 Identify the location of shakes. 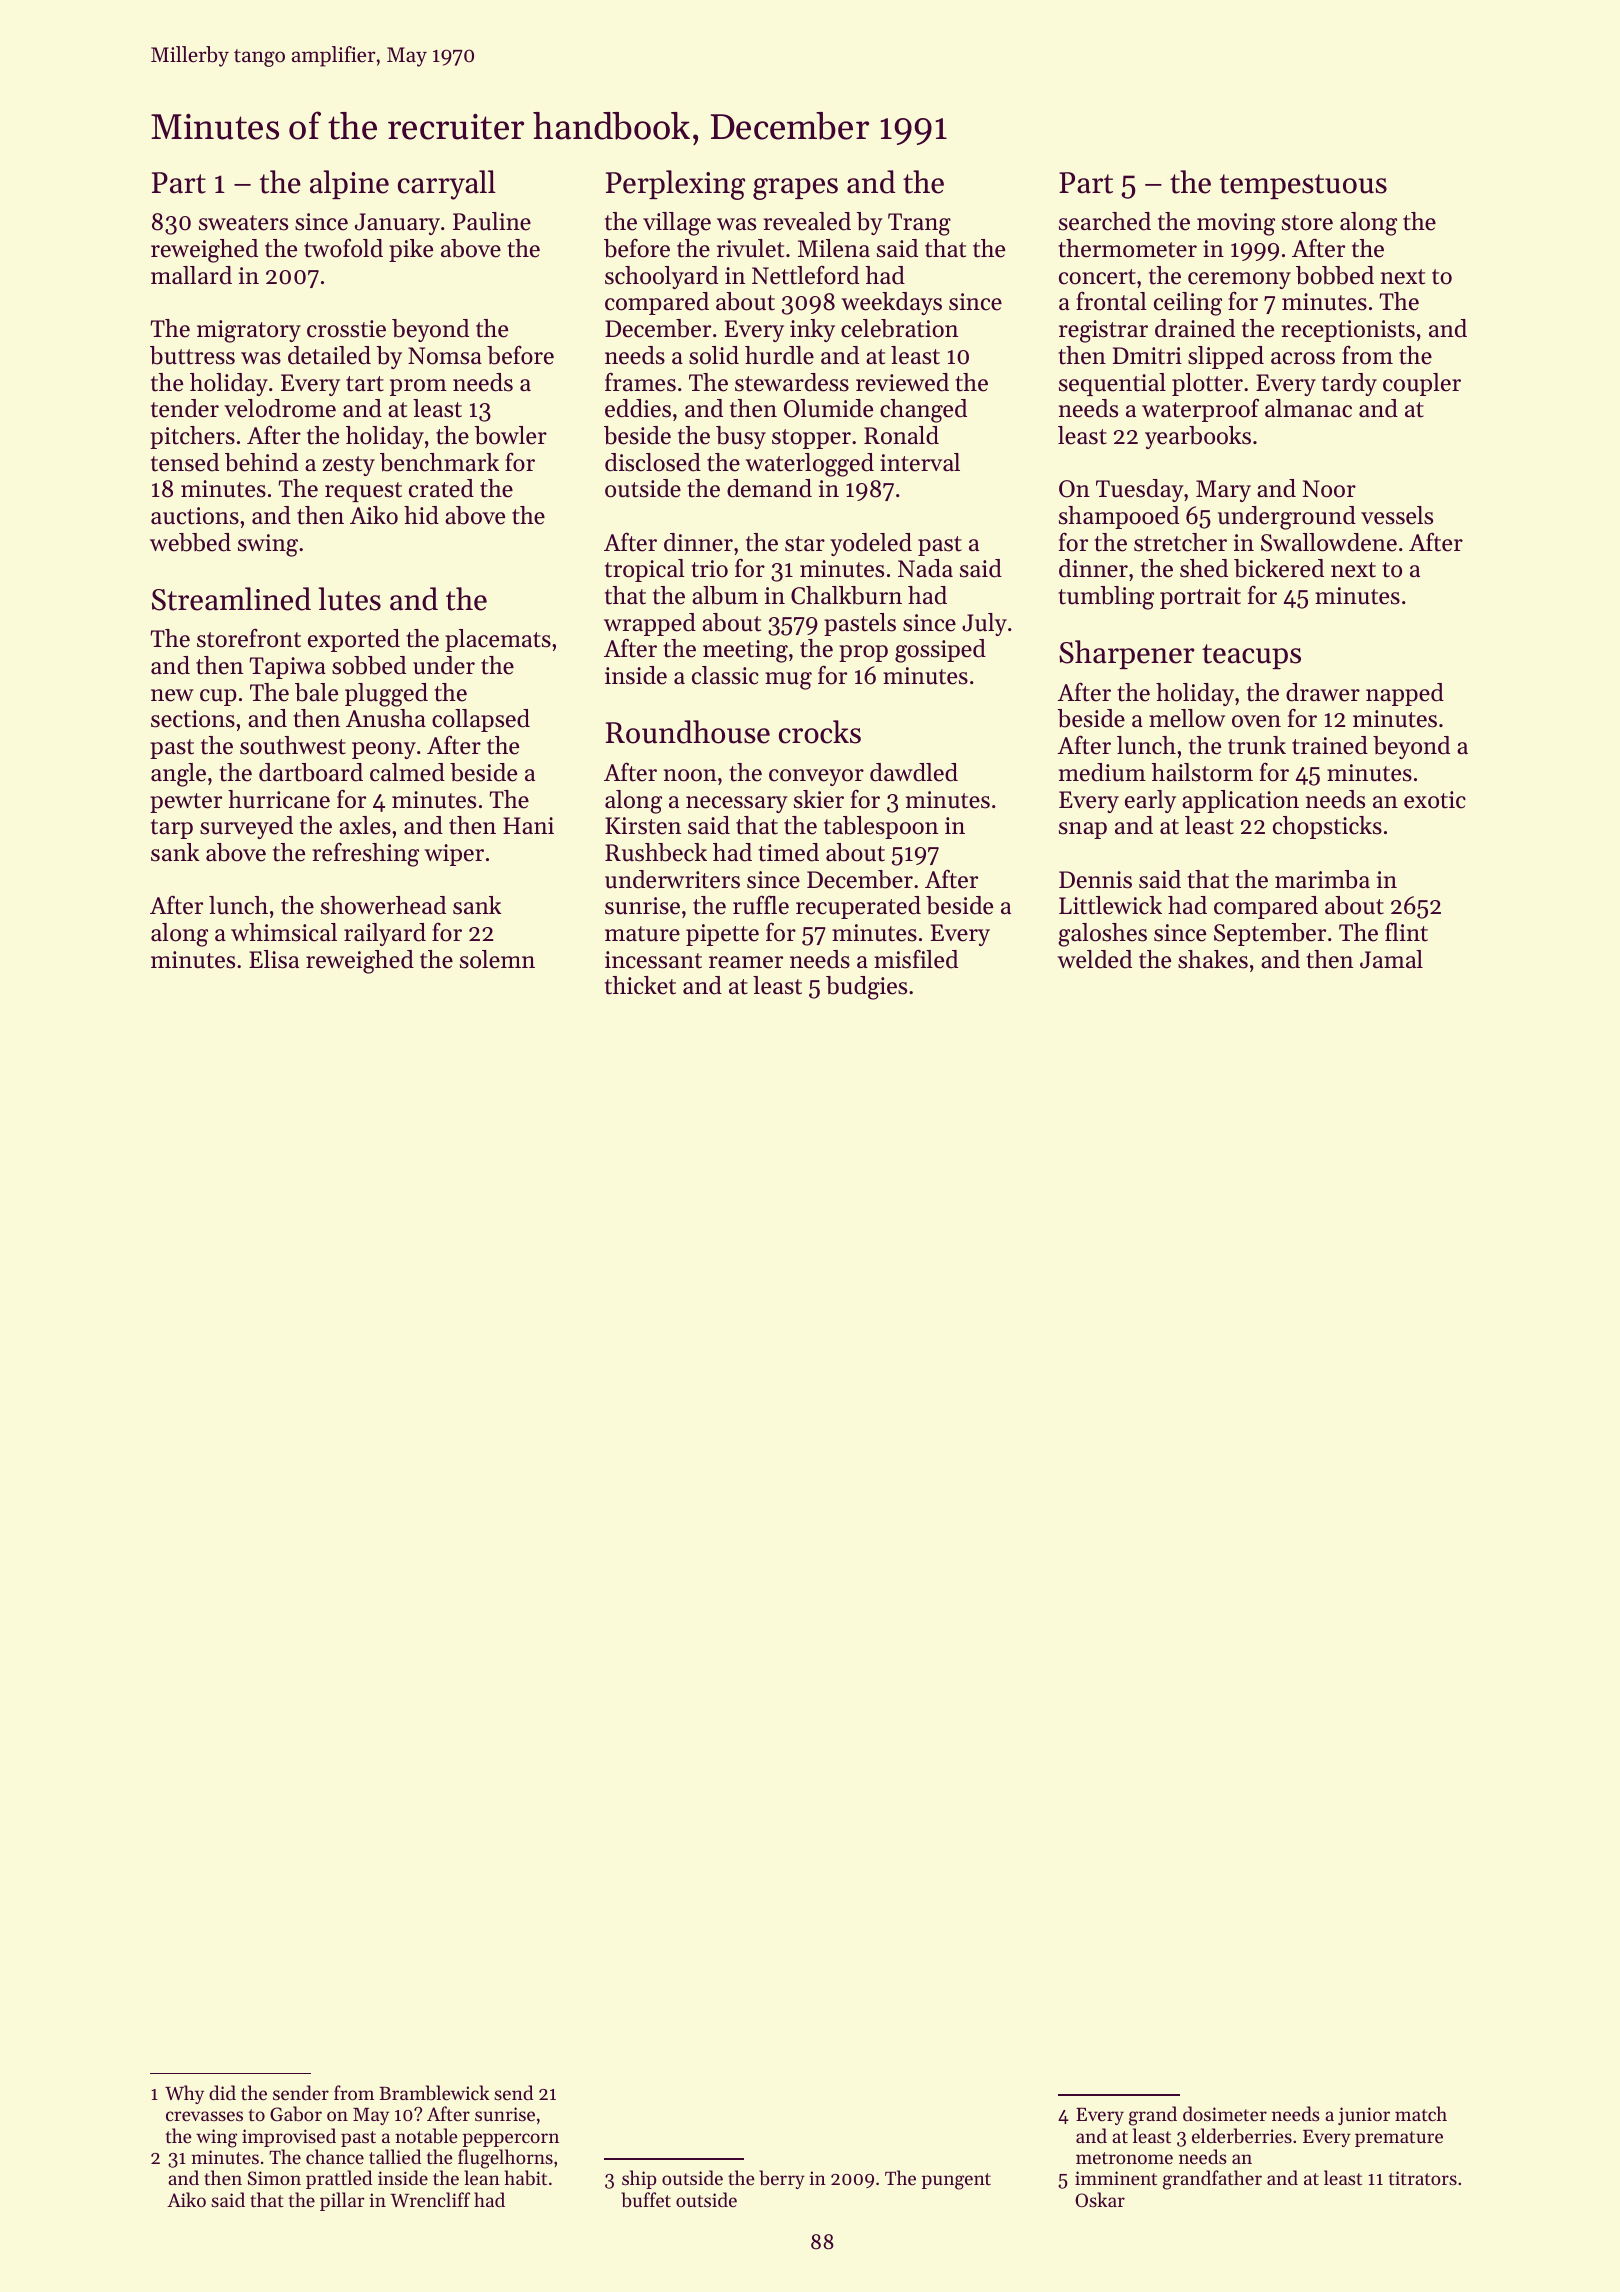
(1213, 959).
